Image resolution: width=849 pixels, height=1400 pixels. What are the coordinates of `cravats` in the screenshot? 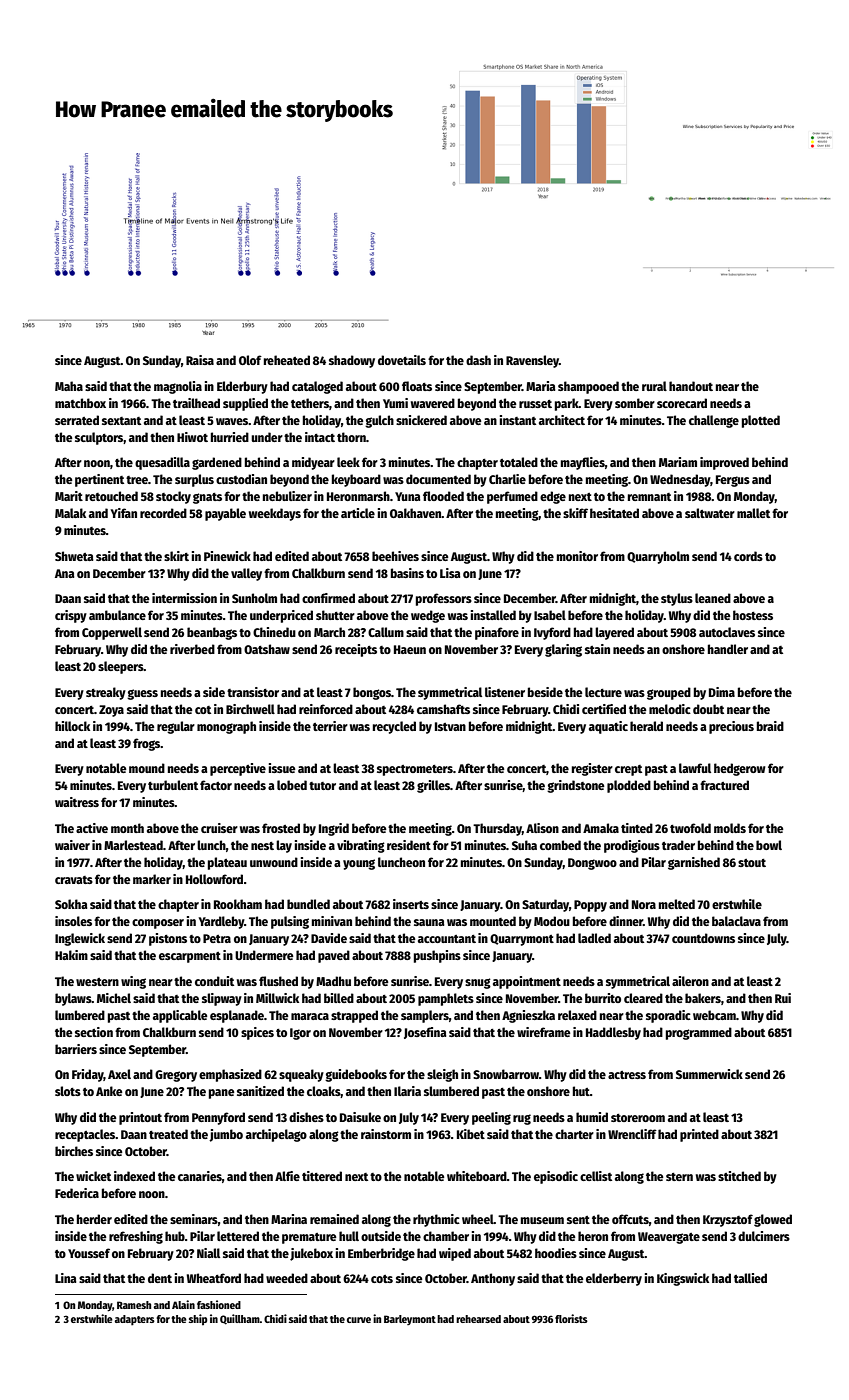 It's located at (74, 880).
